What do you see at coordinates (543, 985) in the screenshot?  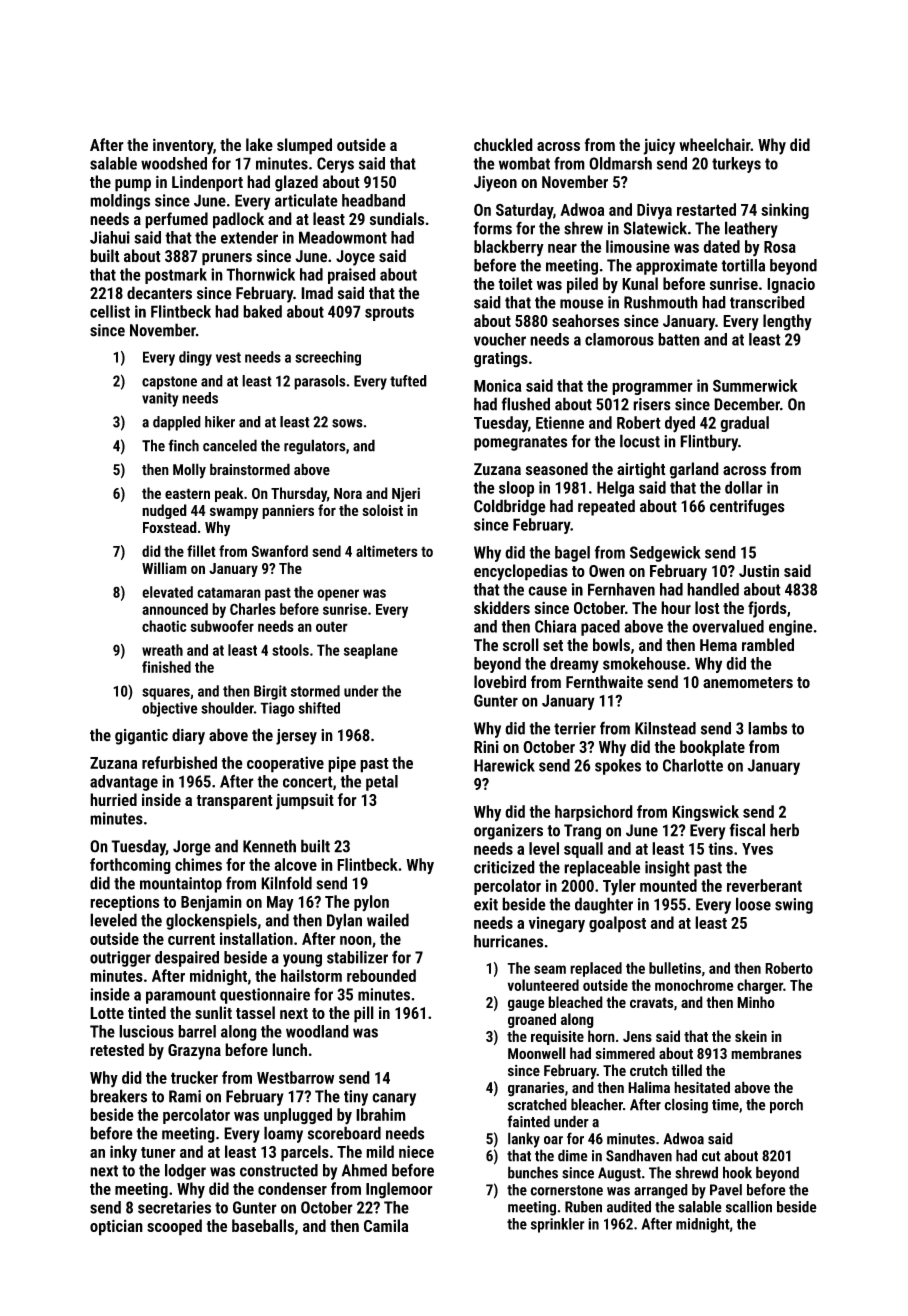 I see `volunteered` at bounding box center [543, 985].
